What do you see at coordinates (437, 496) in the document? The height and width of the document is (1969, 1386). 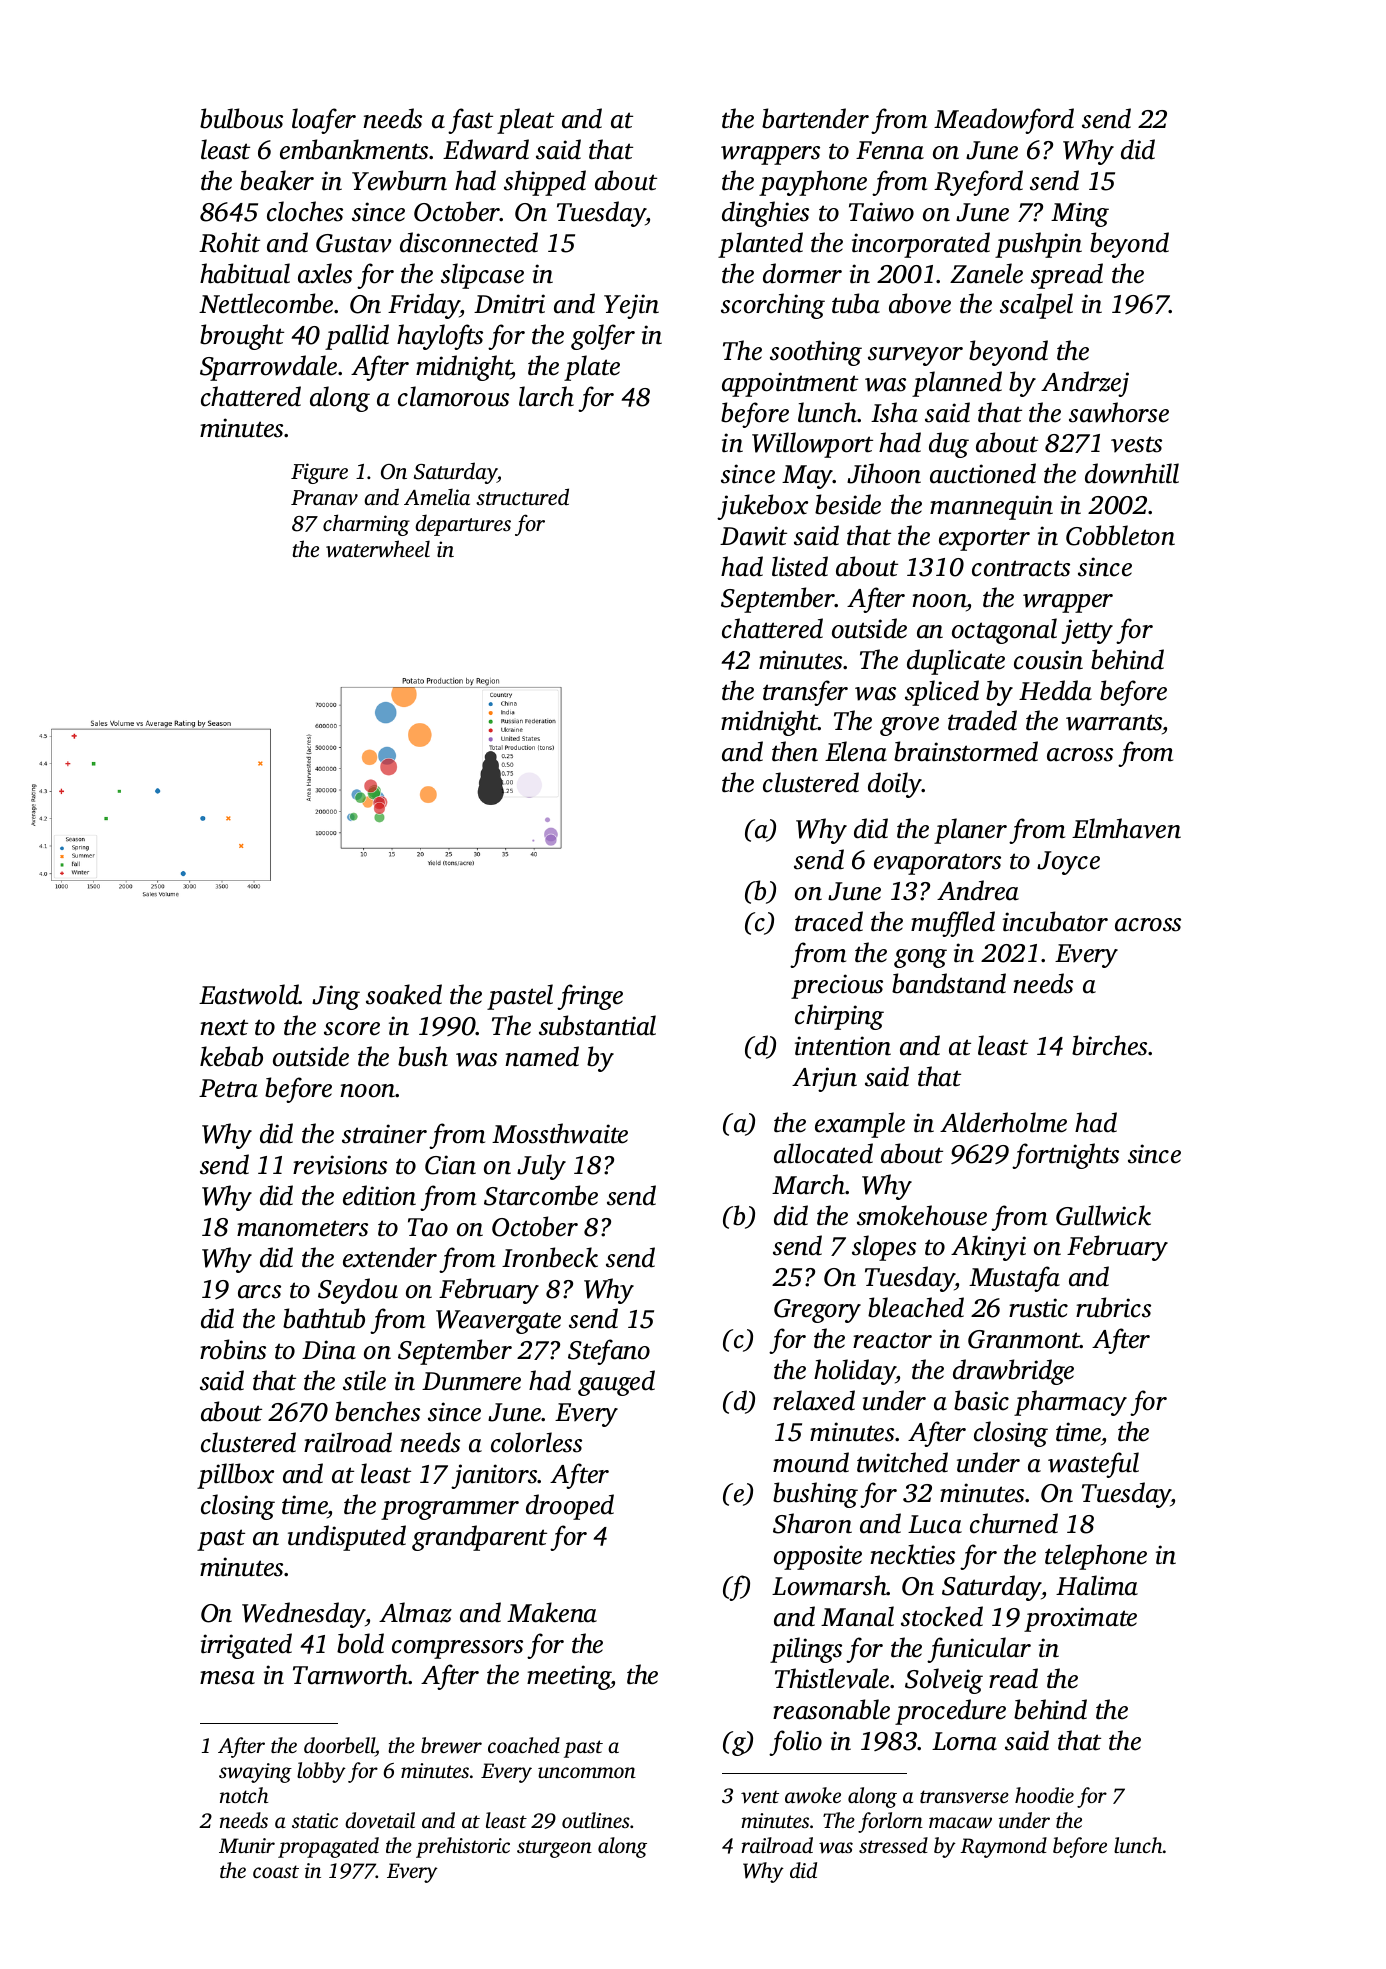 I see `Amelia` at bounding box center [437, 496].
